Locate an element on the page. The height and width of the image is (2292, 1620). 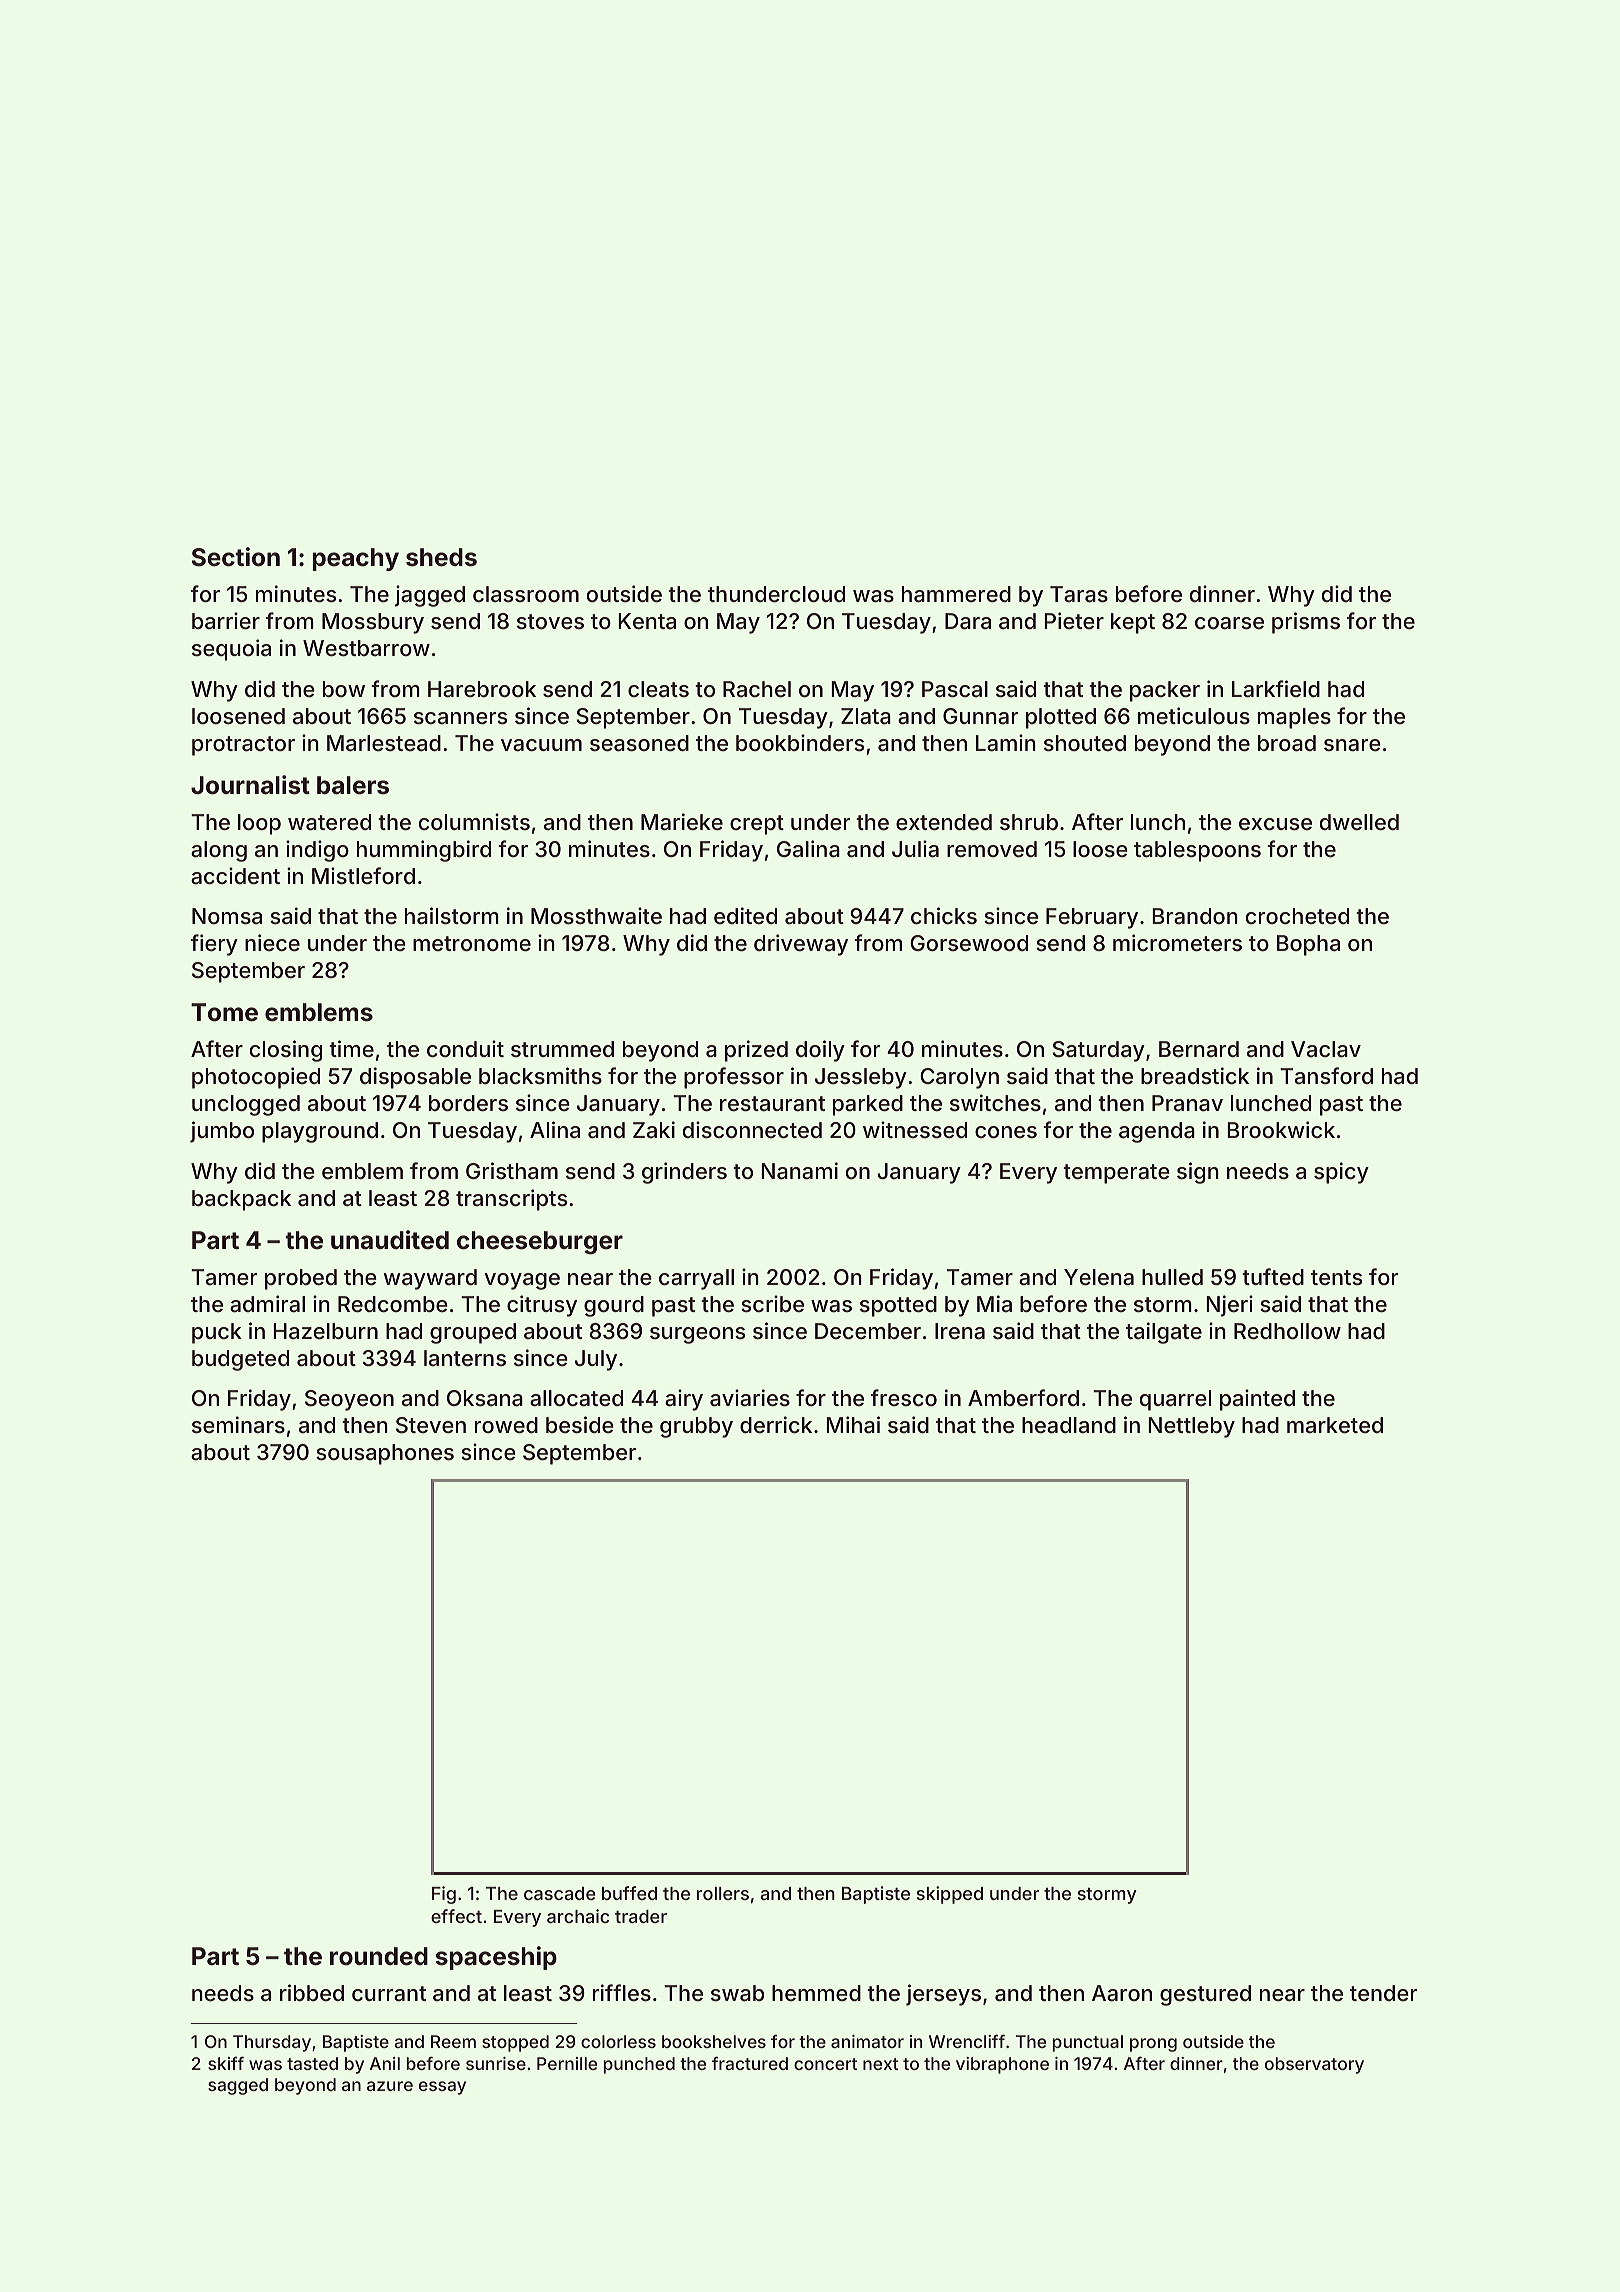
Pascal is located at coordinates (955, 689).
